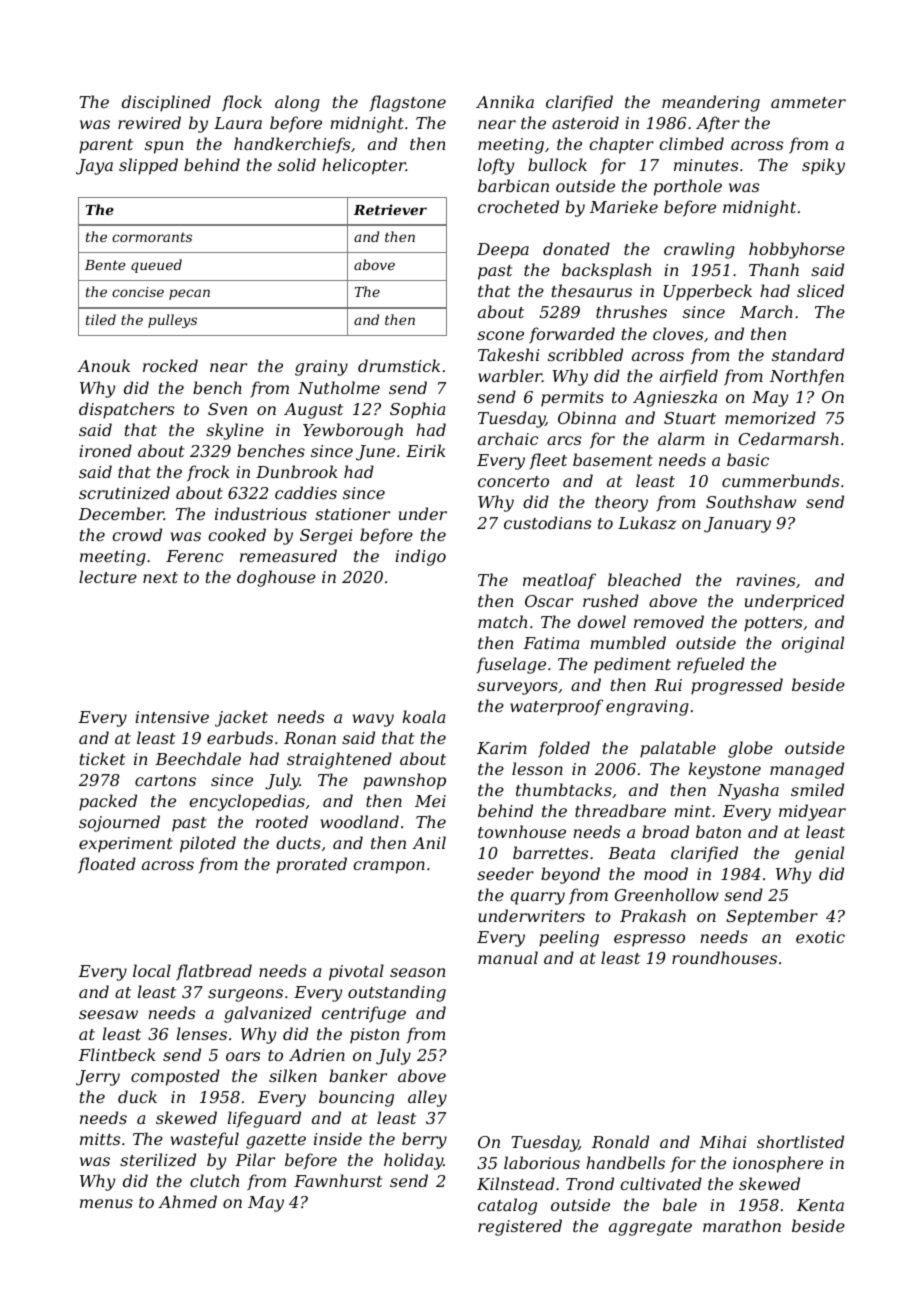  I want to click on ammeter, so click(808, 102).
